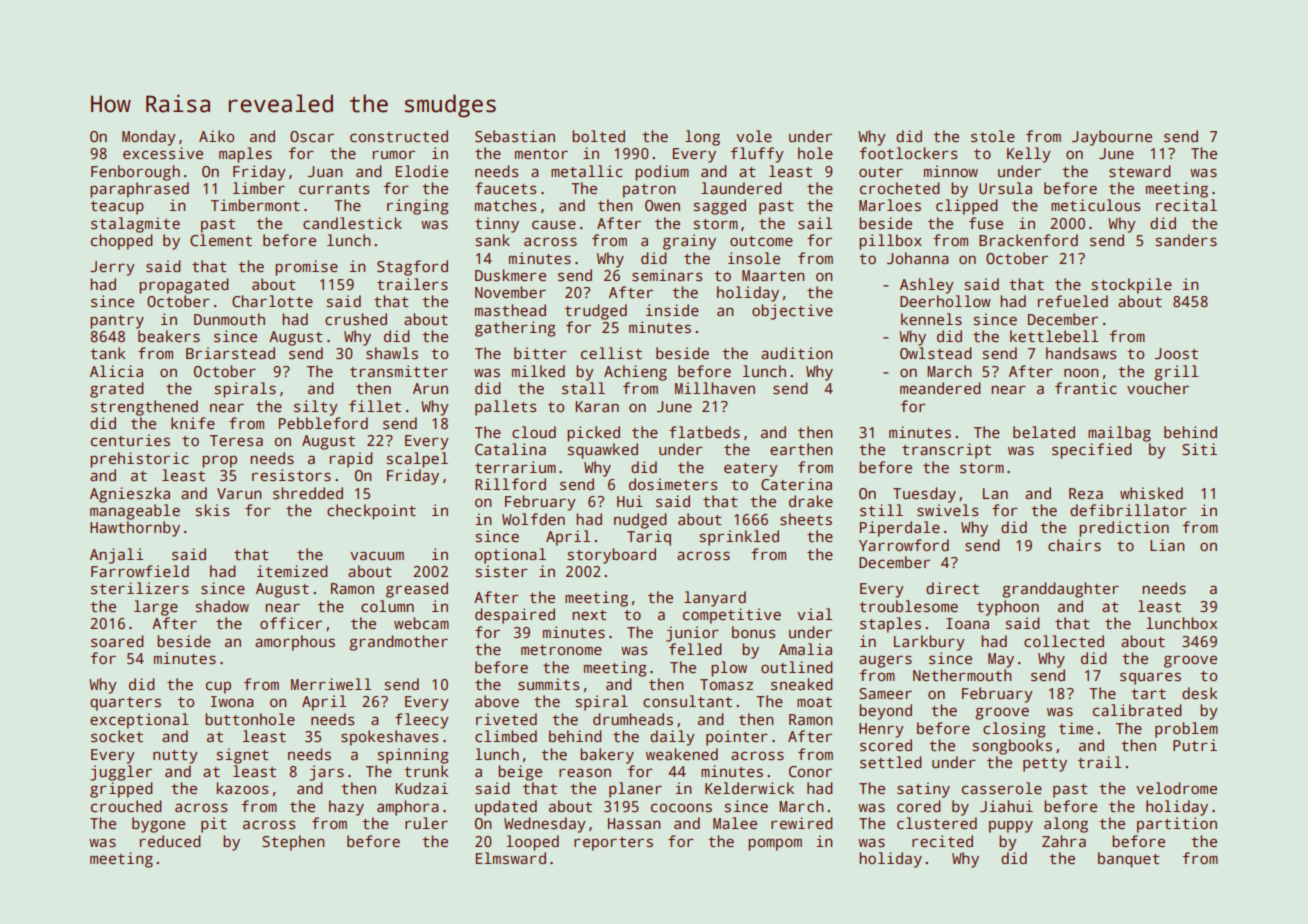  I want to click on Maarten, so click(773, 275).
